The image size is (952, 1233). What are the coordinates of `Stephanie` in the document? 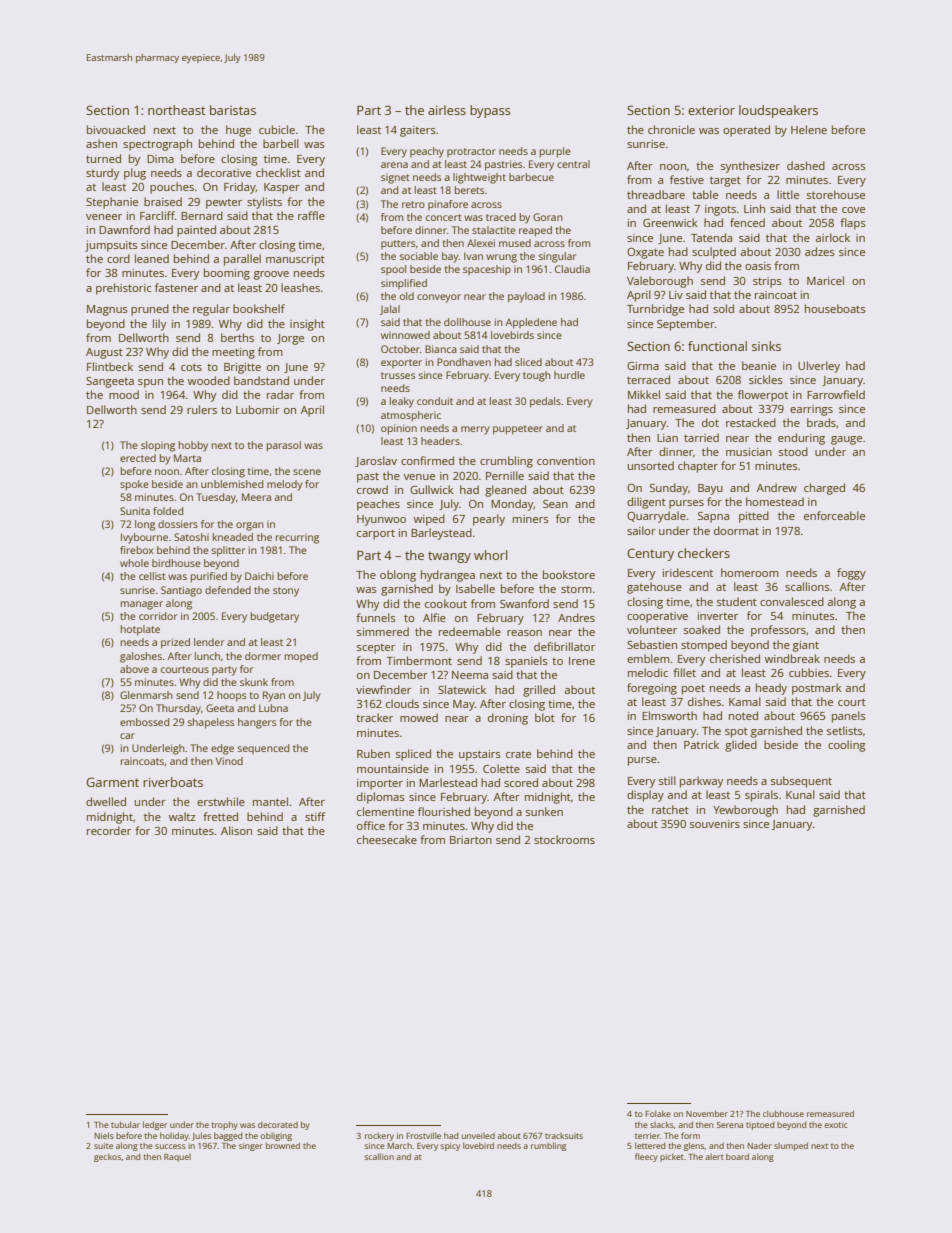 It's located at (112, 203).
